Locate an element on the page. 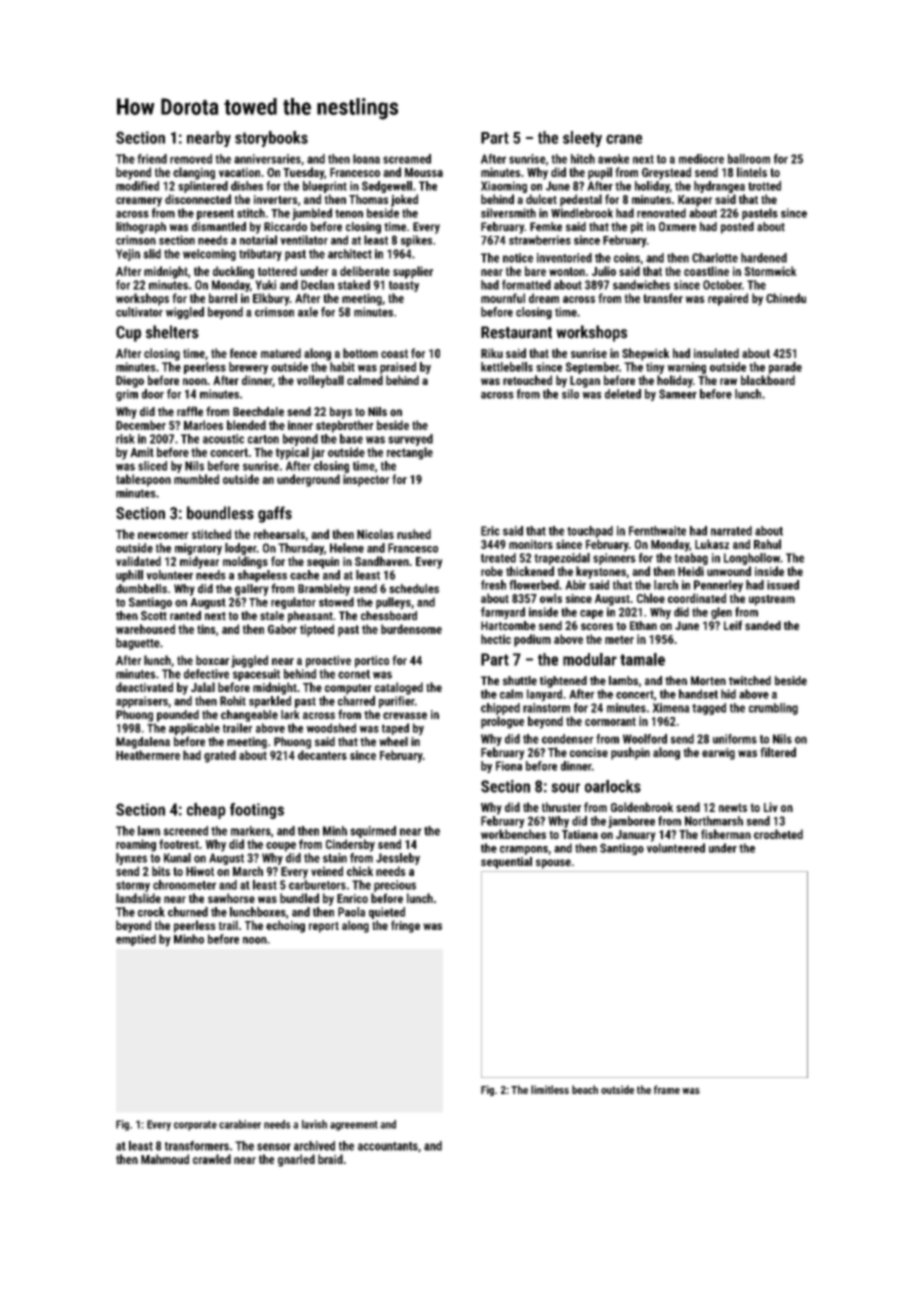 The height and width of the page is (1308, 924). crawled is located at coordinates (212, 1159).
